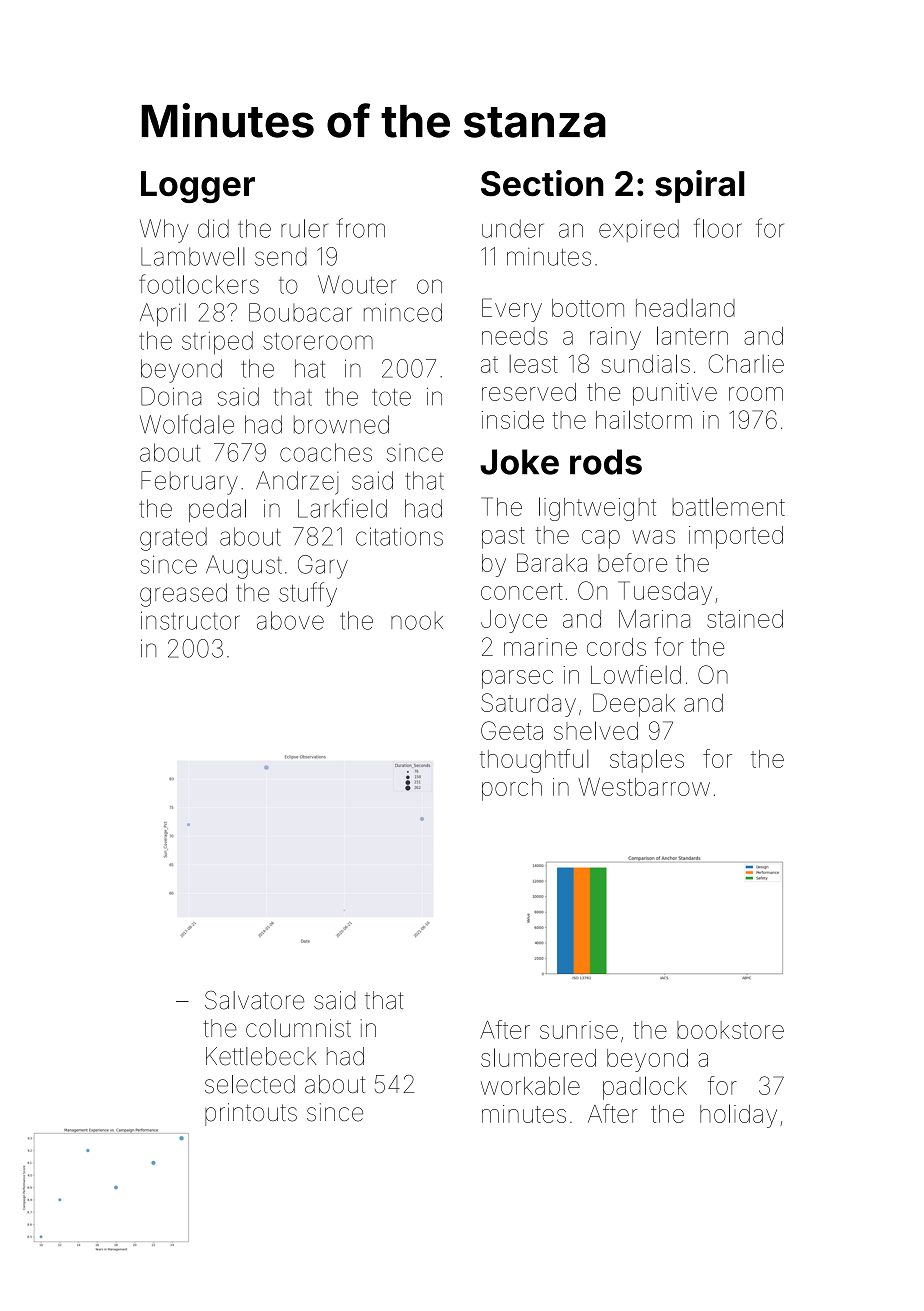 This page has width=924, height=1311. What do you see at coordinates (746, 363) in the page?
I see `Charlie` at bounding box center [746, 363].
